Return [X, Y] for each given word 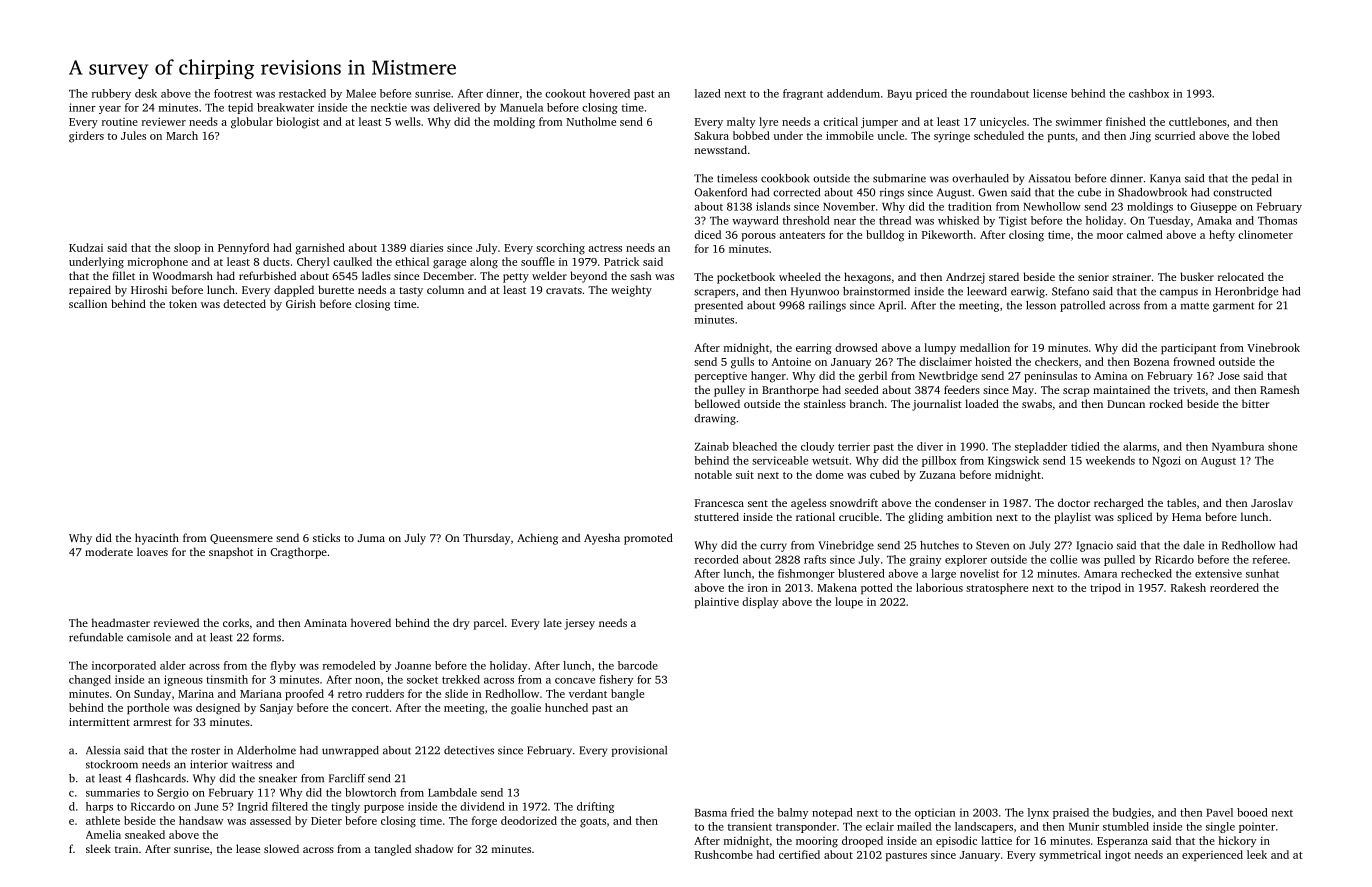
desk [146, 93]
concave [575, 681]
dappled [294, 291]
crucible [859, 516]
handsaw [201, 820]
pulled [1119, 560]
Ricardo [1174, 559]
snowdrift [854, 502]
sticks [326, 537]
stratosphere [997, 589]
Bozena [1151, 362]
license [1050, 93]
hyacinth [157, 539]
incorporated [124, 666]
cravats [564, 290]
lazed [708, 93]
